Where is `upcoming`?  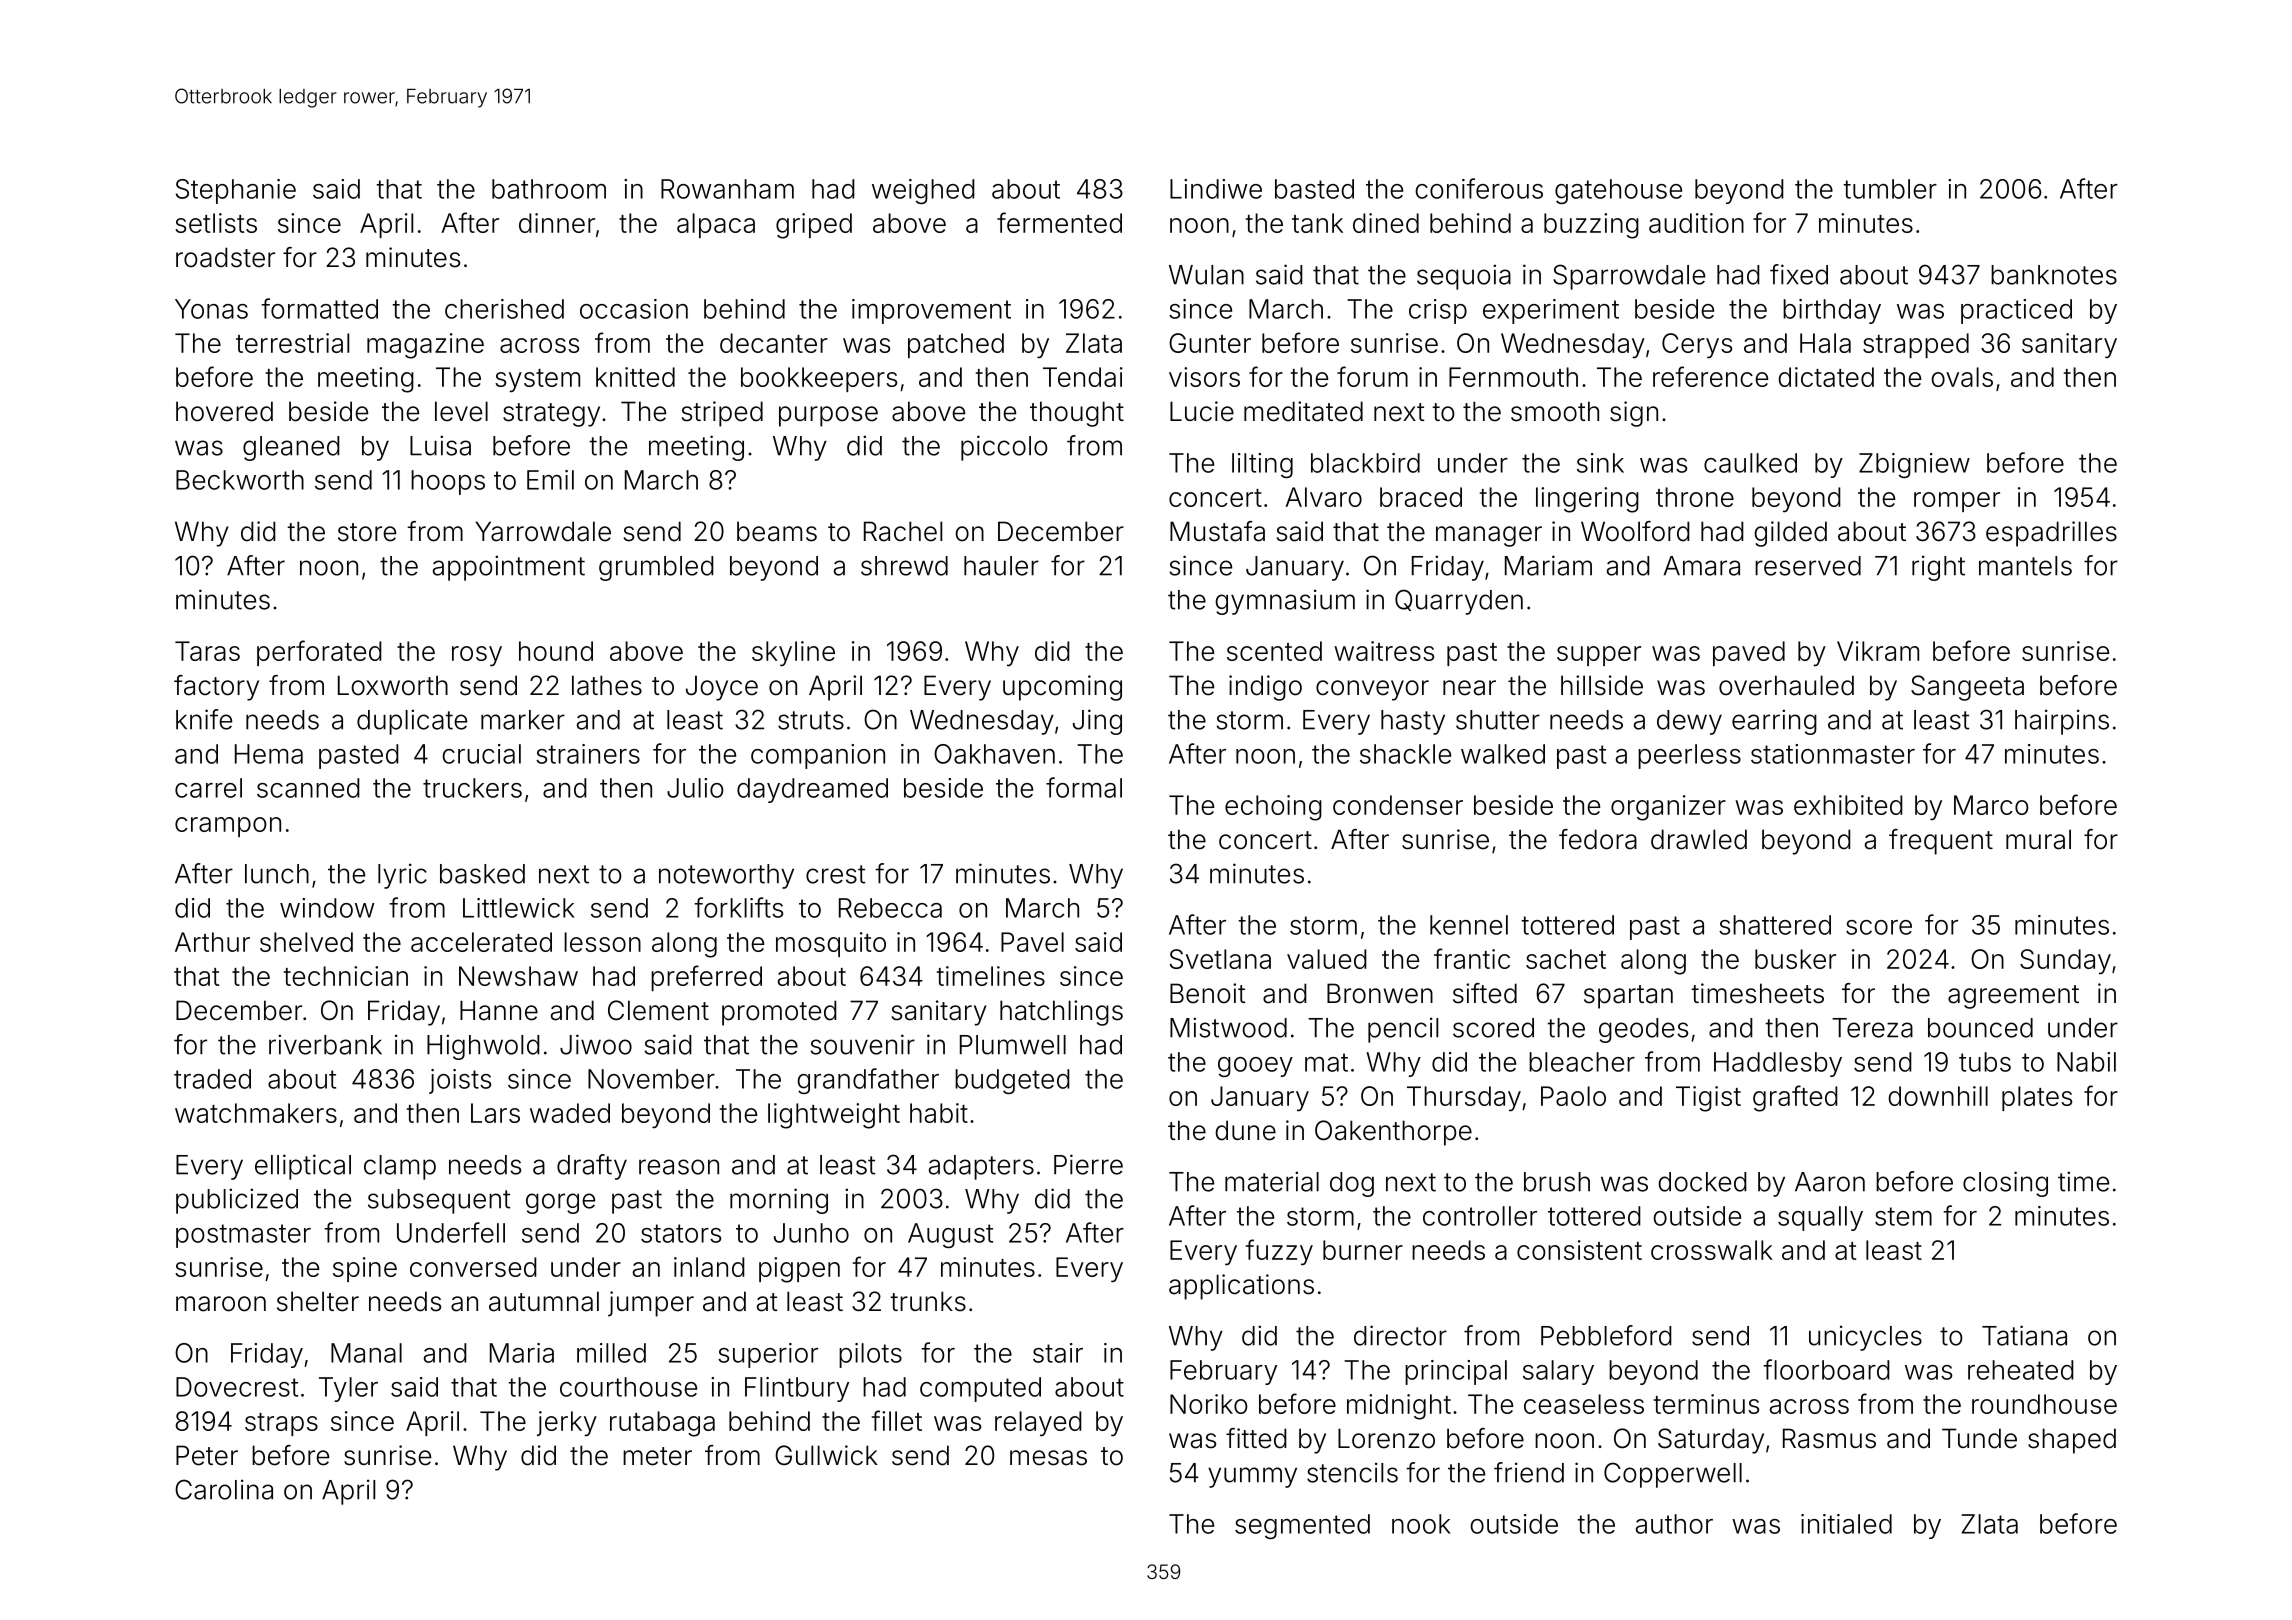 upcoming is located at coordinates (1062, 688).
